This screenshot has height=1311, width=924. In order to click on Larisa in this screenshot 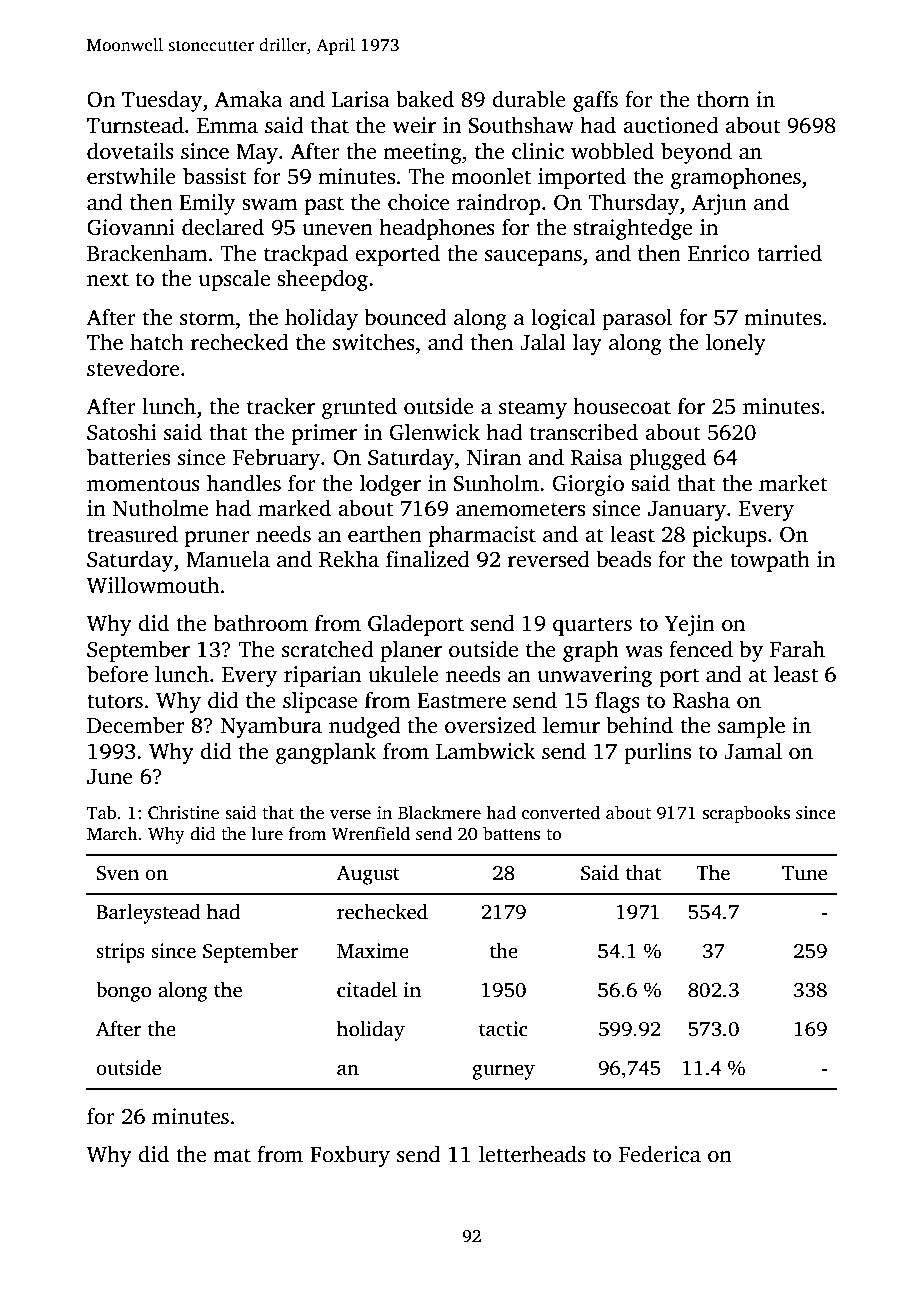, I will do `click(361, 99)`.
